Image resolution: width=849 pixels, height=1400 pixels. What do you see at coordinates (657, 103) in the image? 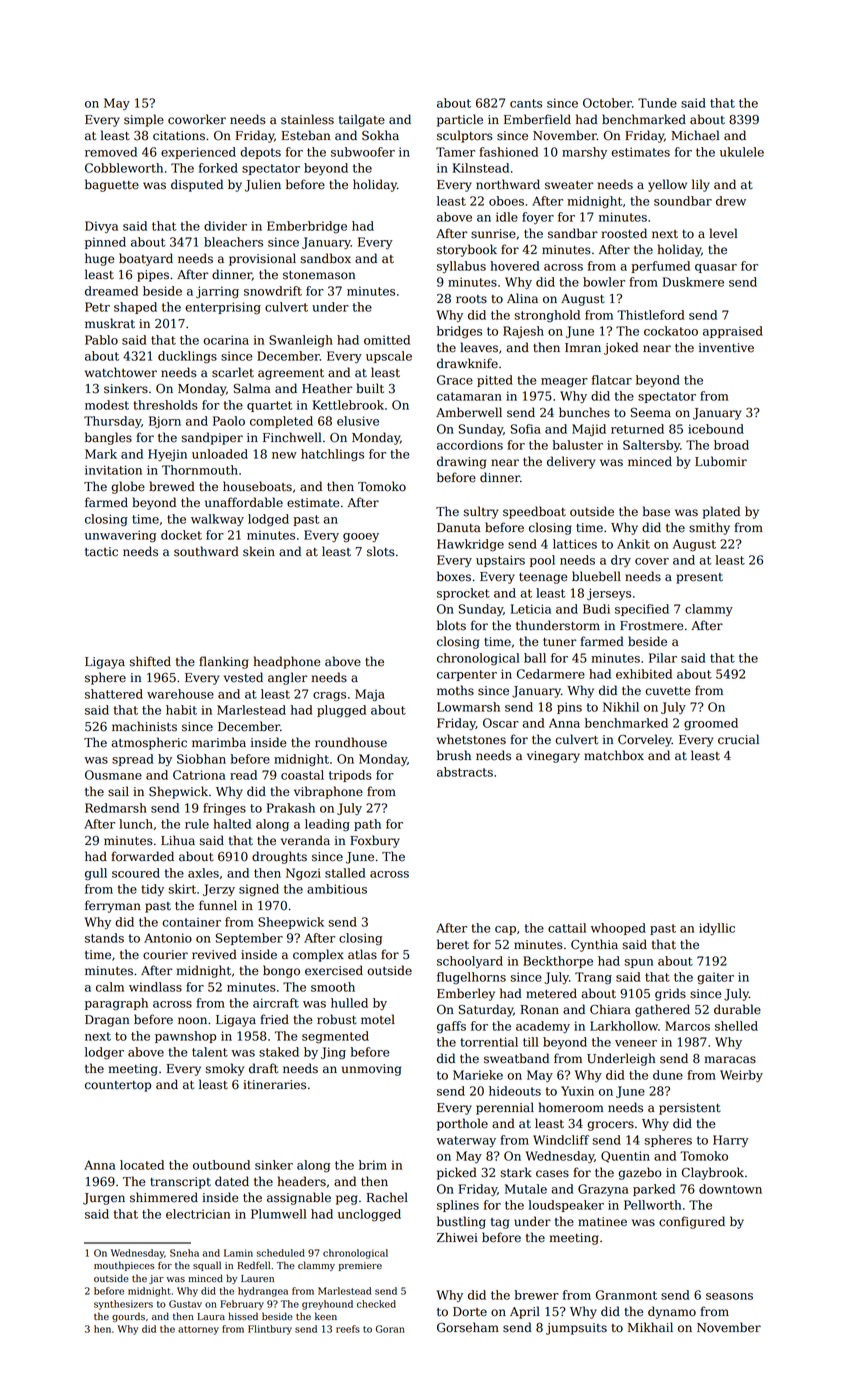
I see `Tunde` at bounding box center [657, 103].
